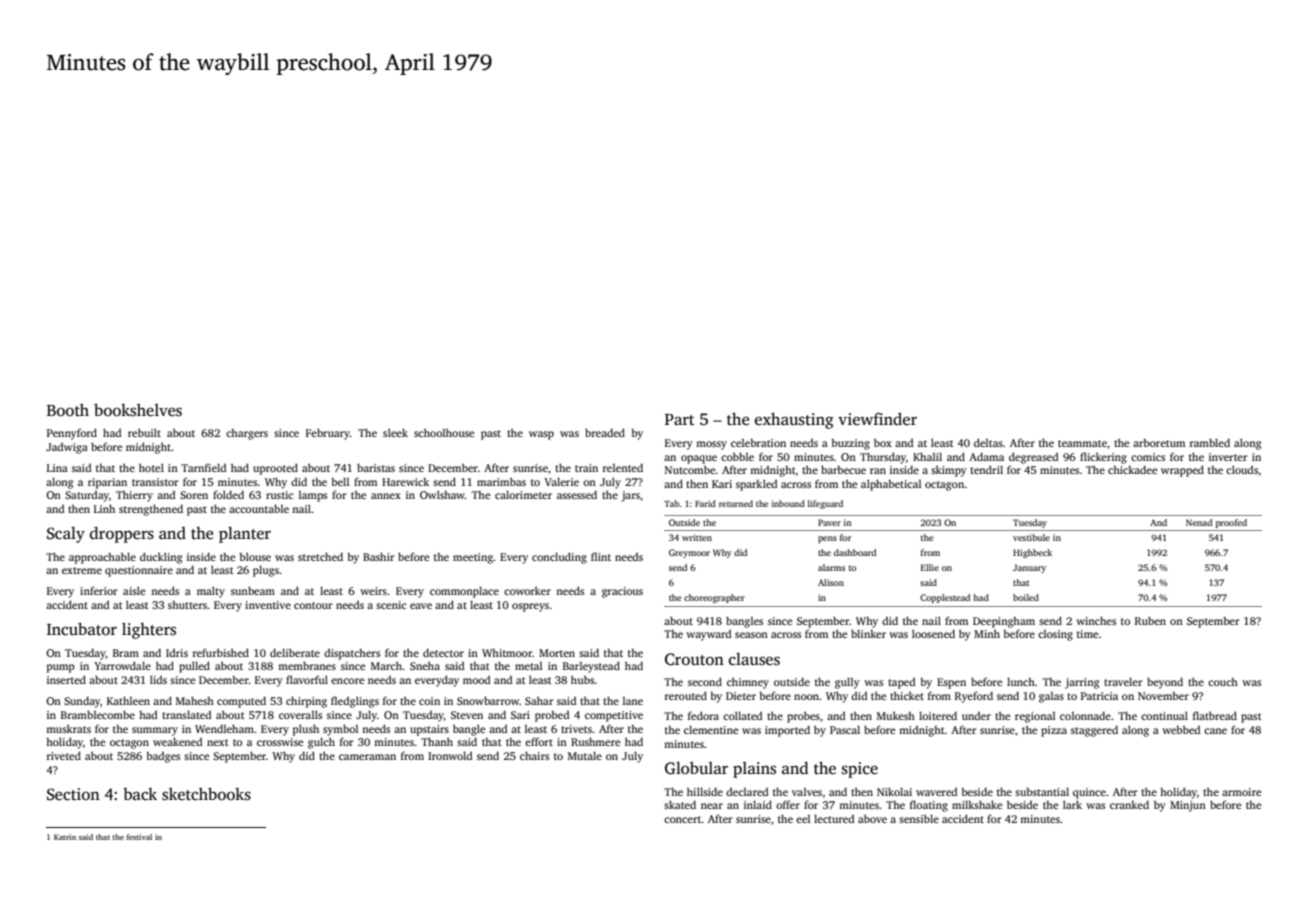 This screenshot has width=1308, height=924. What do you see at coordinates (328, 434) in the screenshot?
I see `February` at bounding box center [328, 434].
